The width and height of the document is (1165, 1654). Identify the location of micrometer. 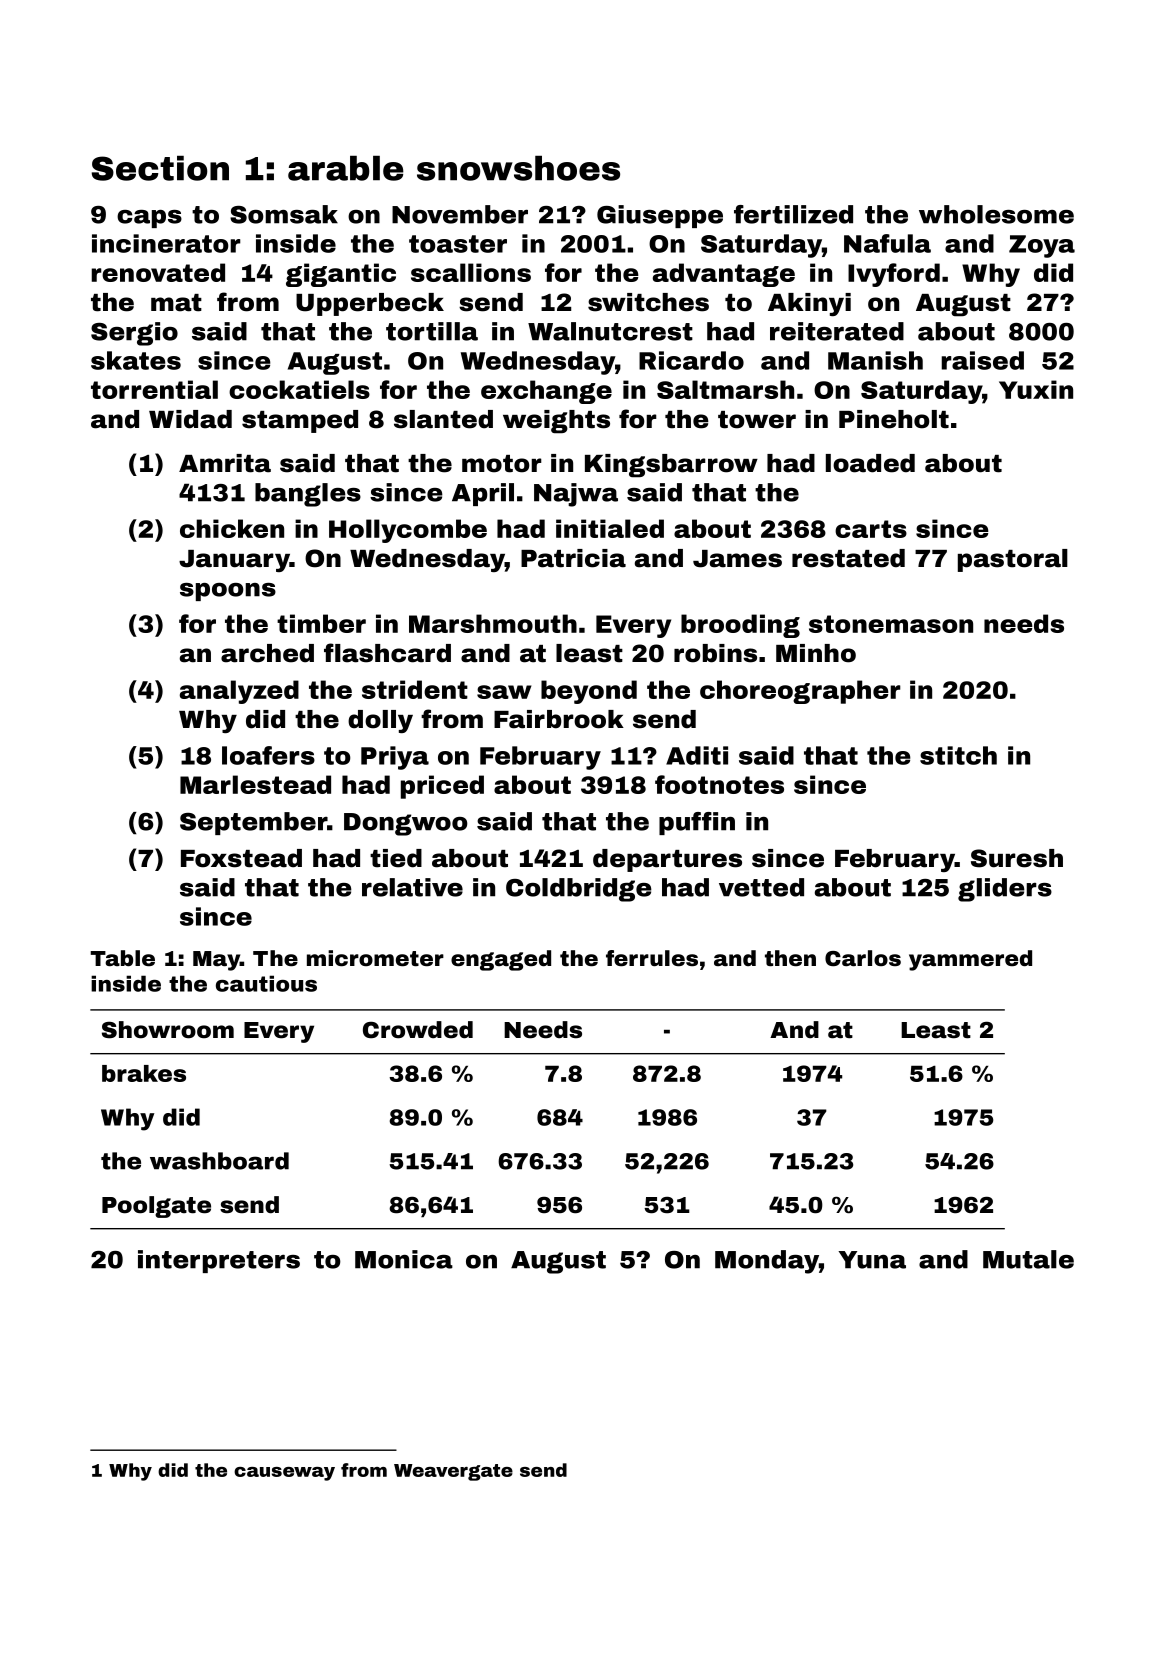
(375, 958).
